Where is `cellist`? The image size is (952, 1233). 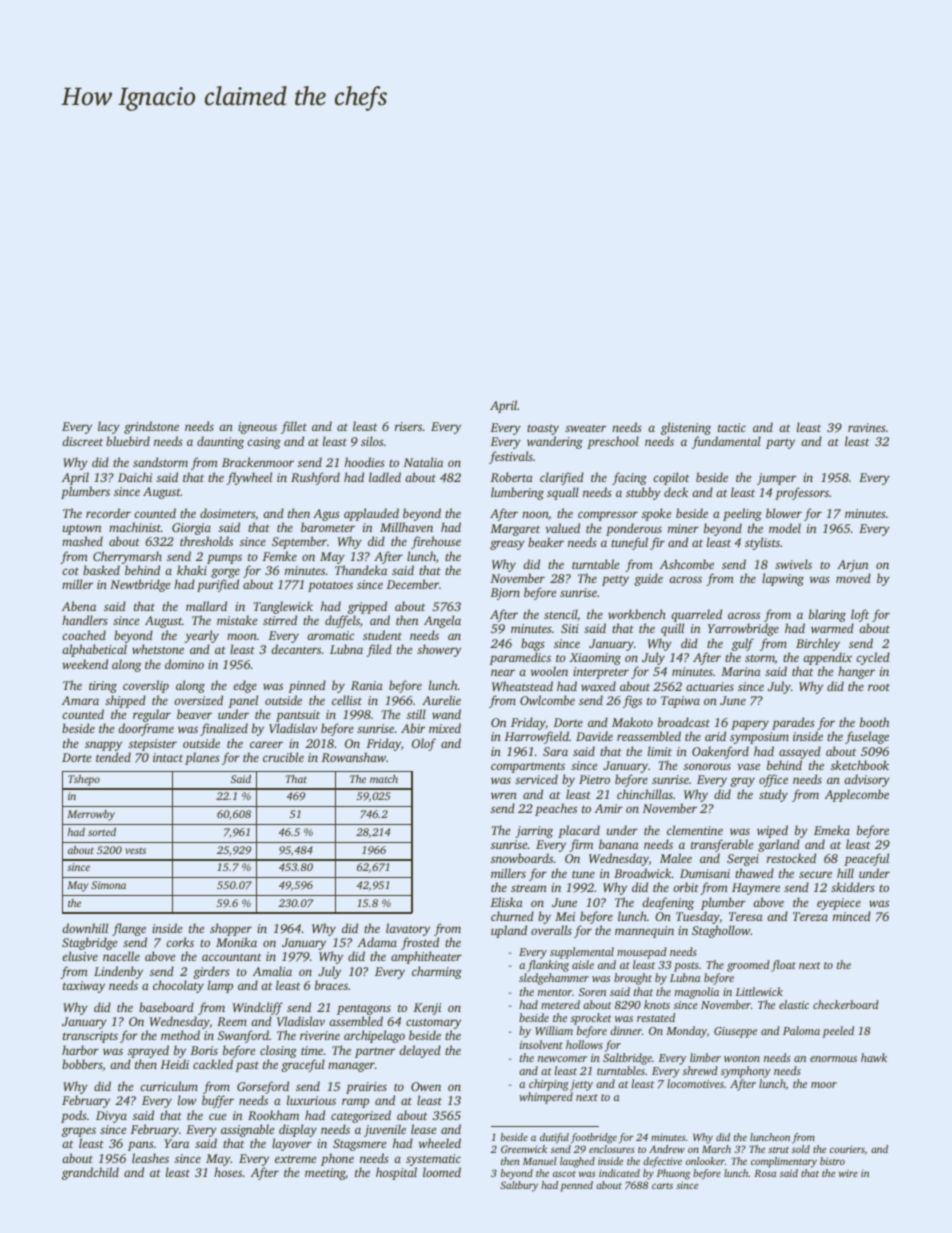 cellist is located at coordinates (347, 700).
